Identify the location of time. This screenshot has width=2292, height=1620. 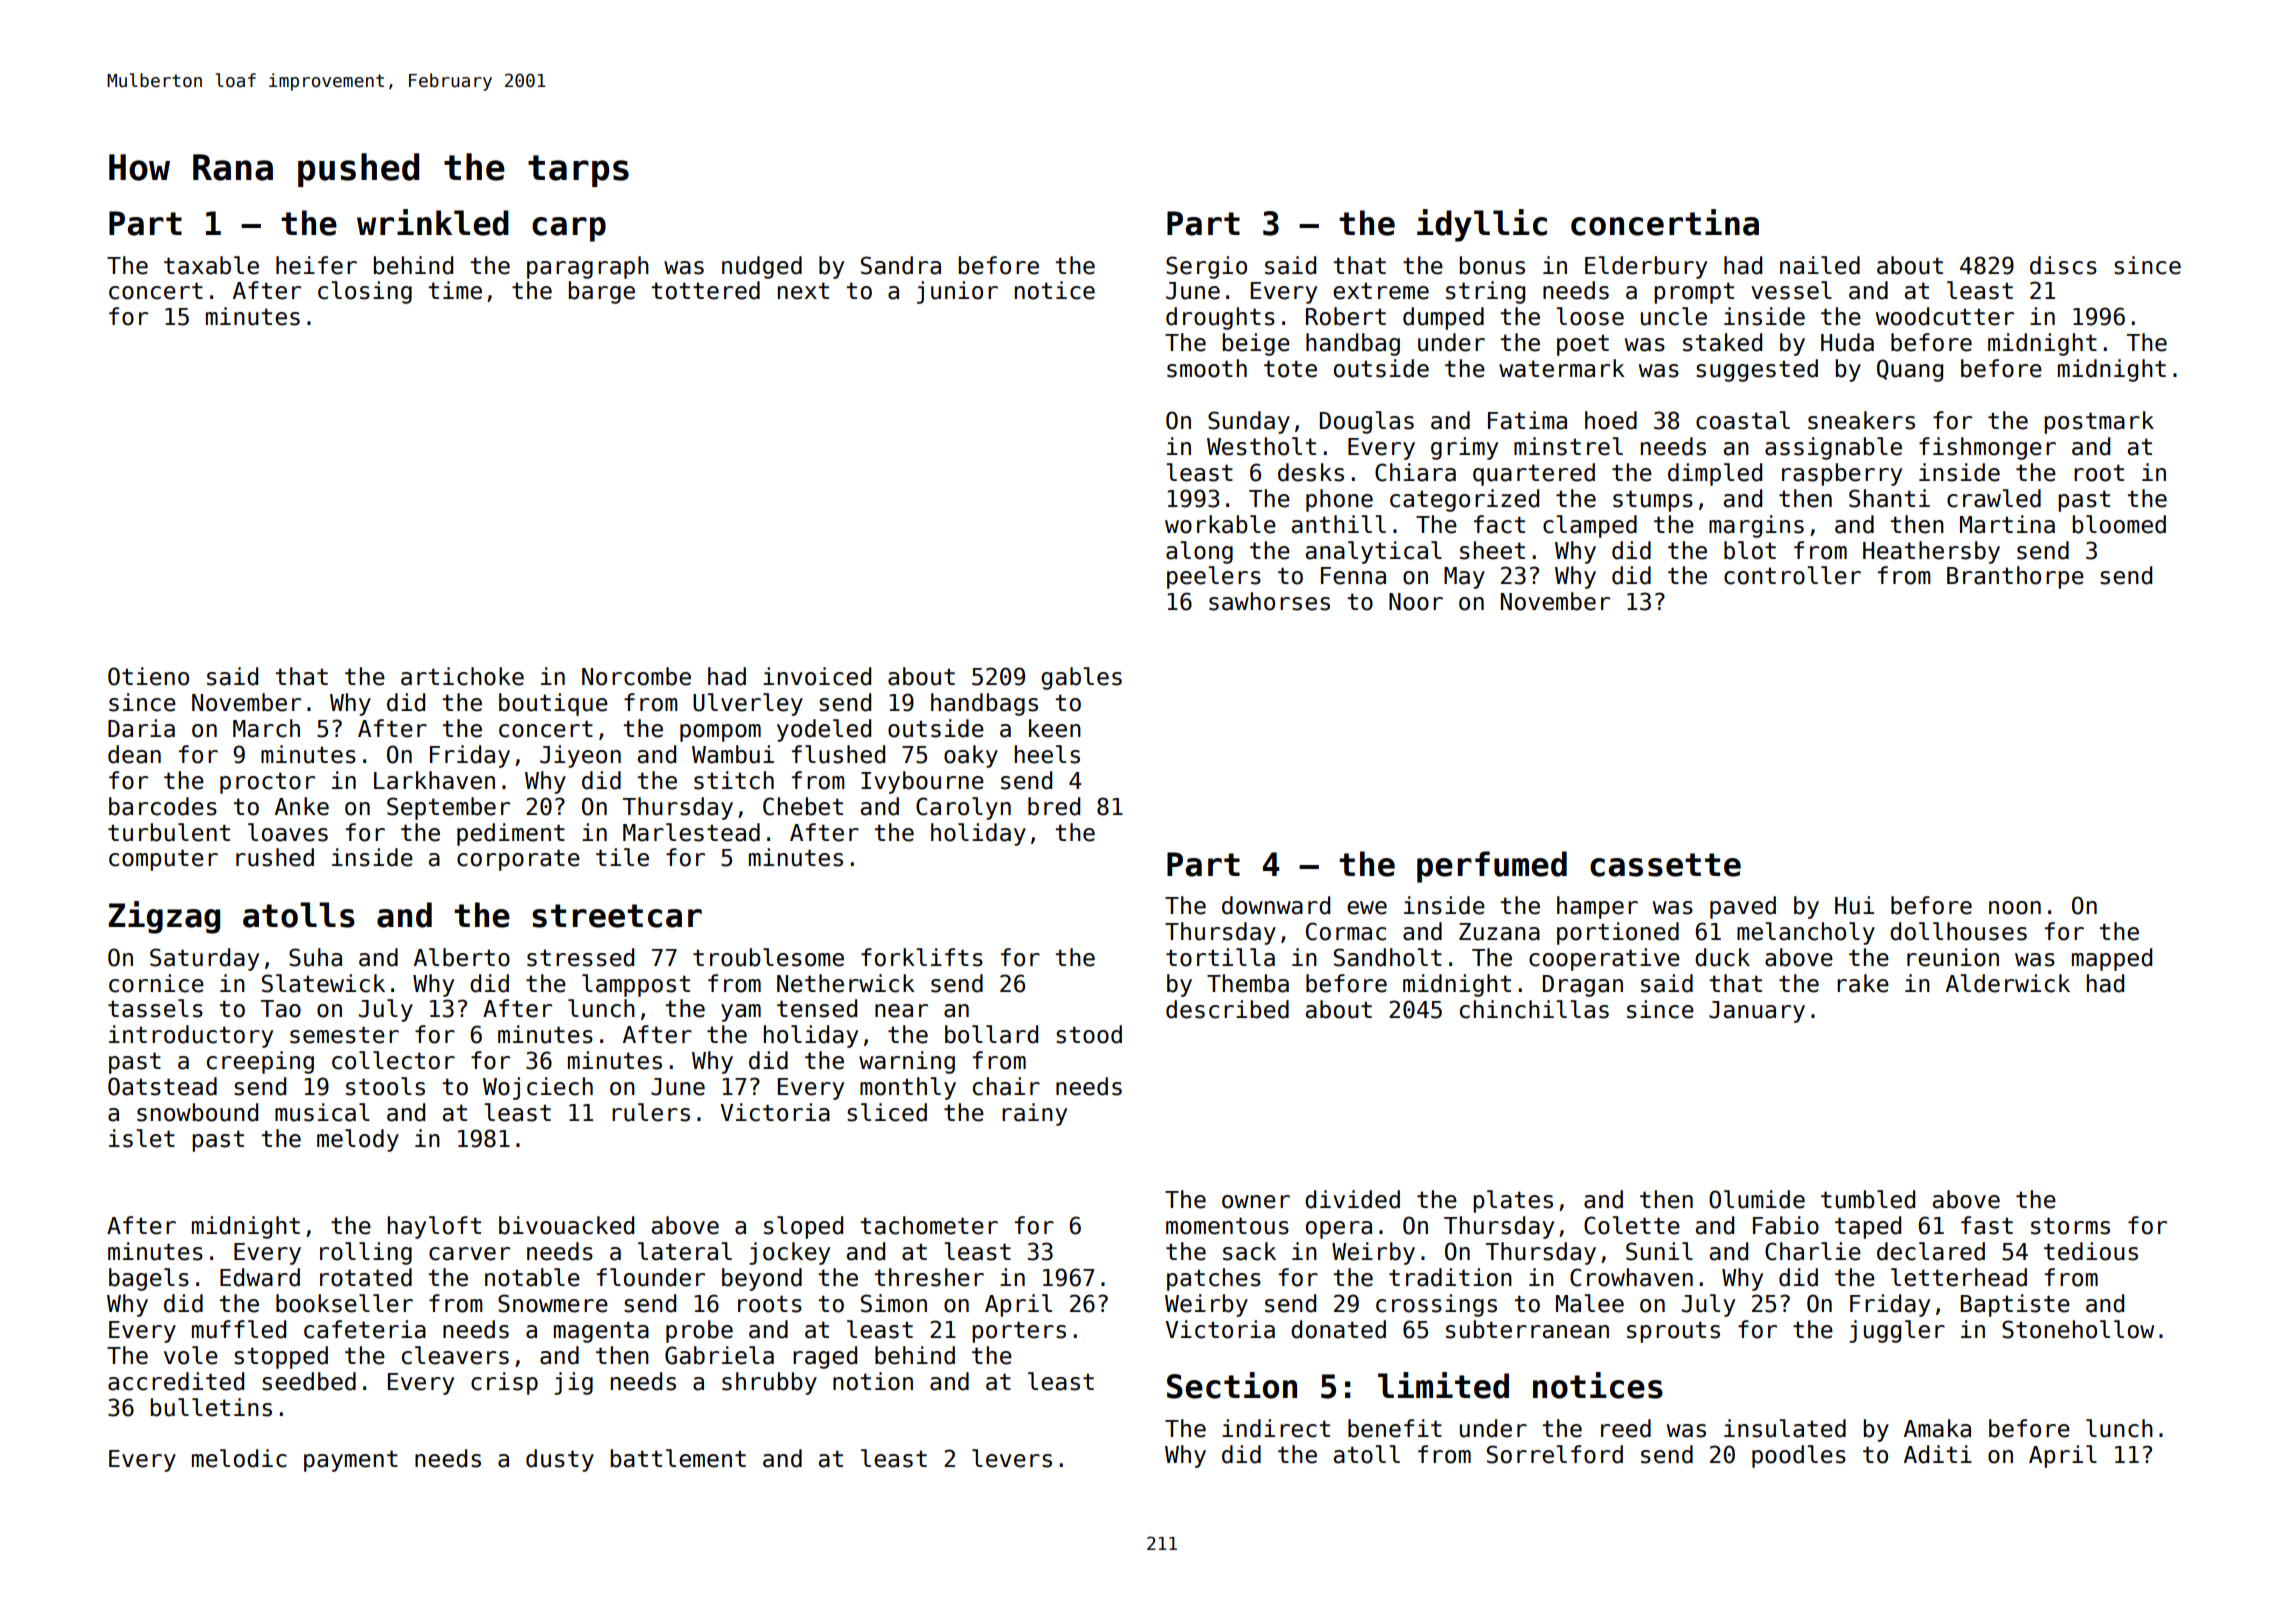
(455, 290).
